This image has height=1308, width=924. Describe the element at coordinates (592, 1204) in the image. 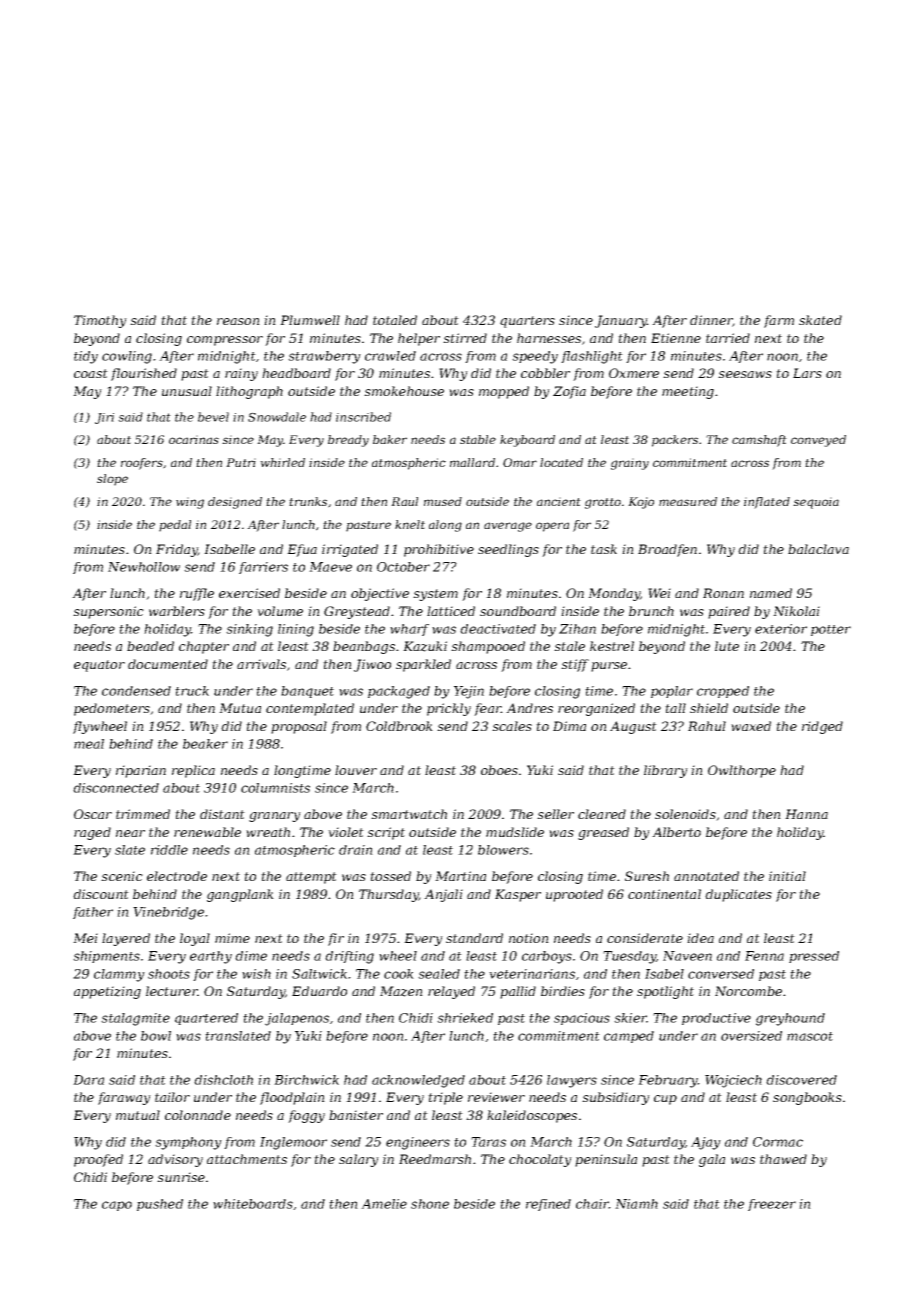

I see `chair` at that location.
